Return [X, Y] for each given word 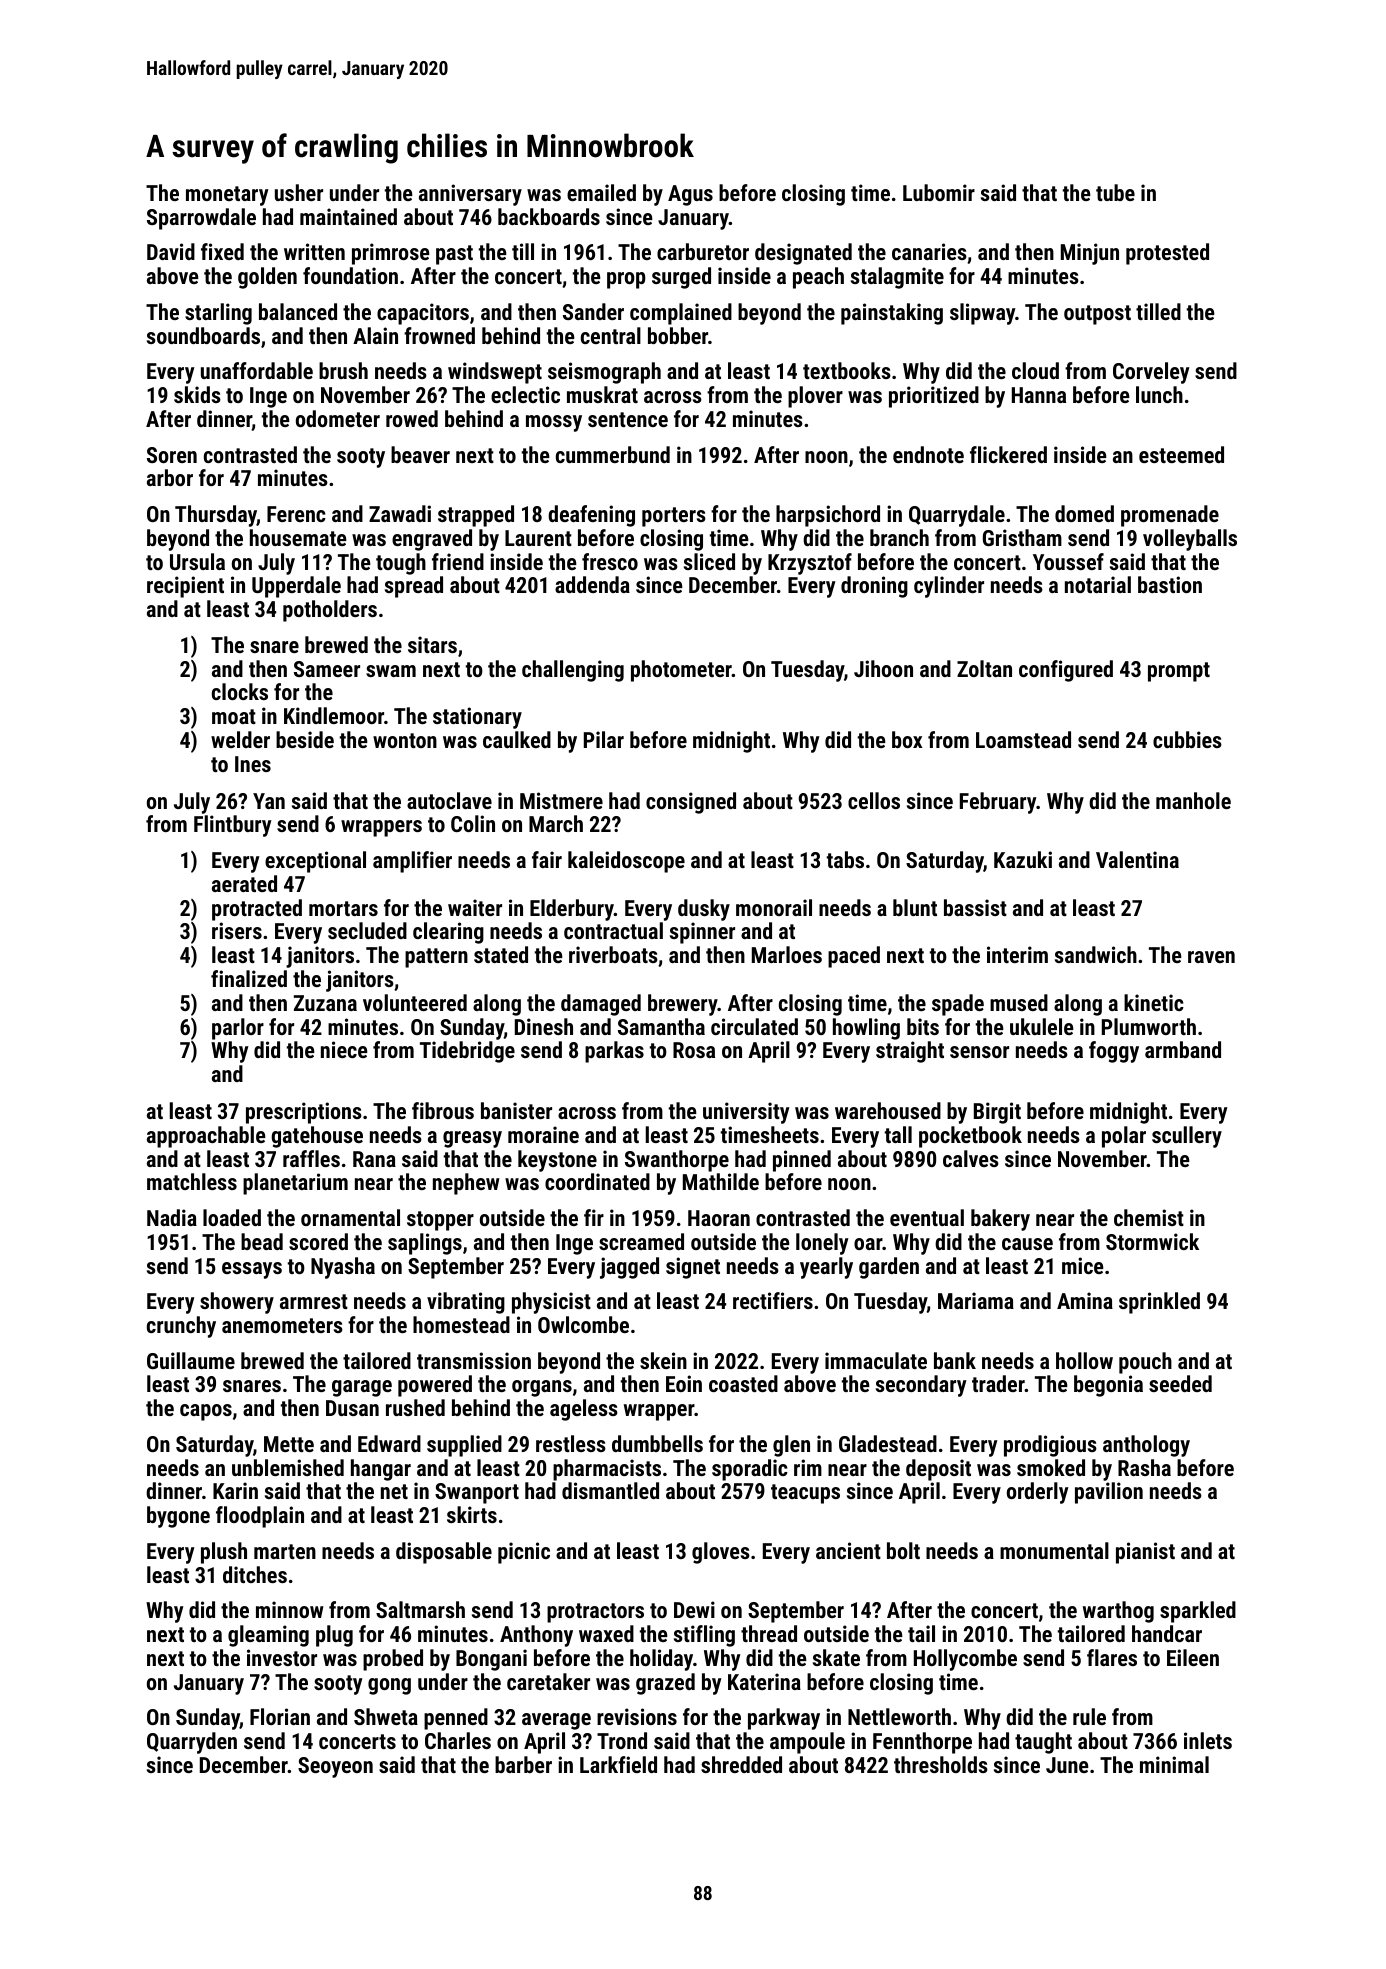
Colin [473, 823]
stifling [704, 1636]
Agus [690, 195]
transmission [474, 1360]
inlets [1208, 1740]
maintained [348, 216]
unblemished [288, 1467]
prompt [1179, 672]
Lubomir [939, 192]
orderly [1038, 1493]
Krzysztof [810, 564]
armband [1183, 1049]
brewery [683, 1005]
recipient [185, 587]
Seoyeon [335, 1767]
